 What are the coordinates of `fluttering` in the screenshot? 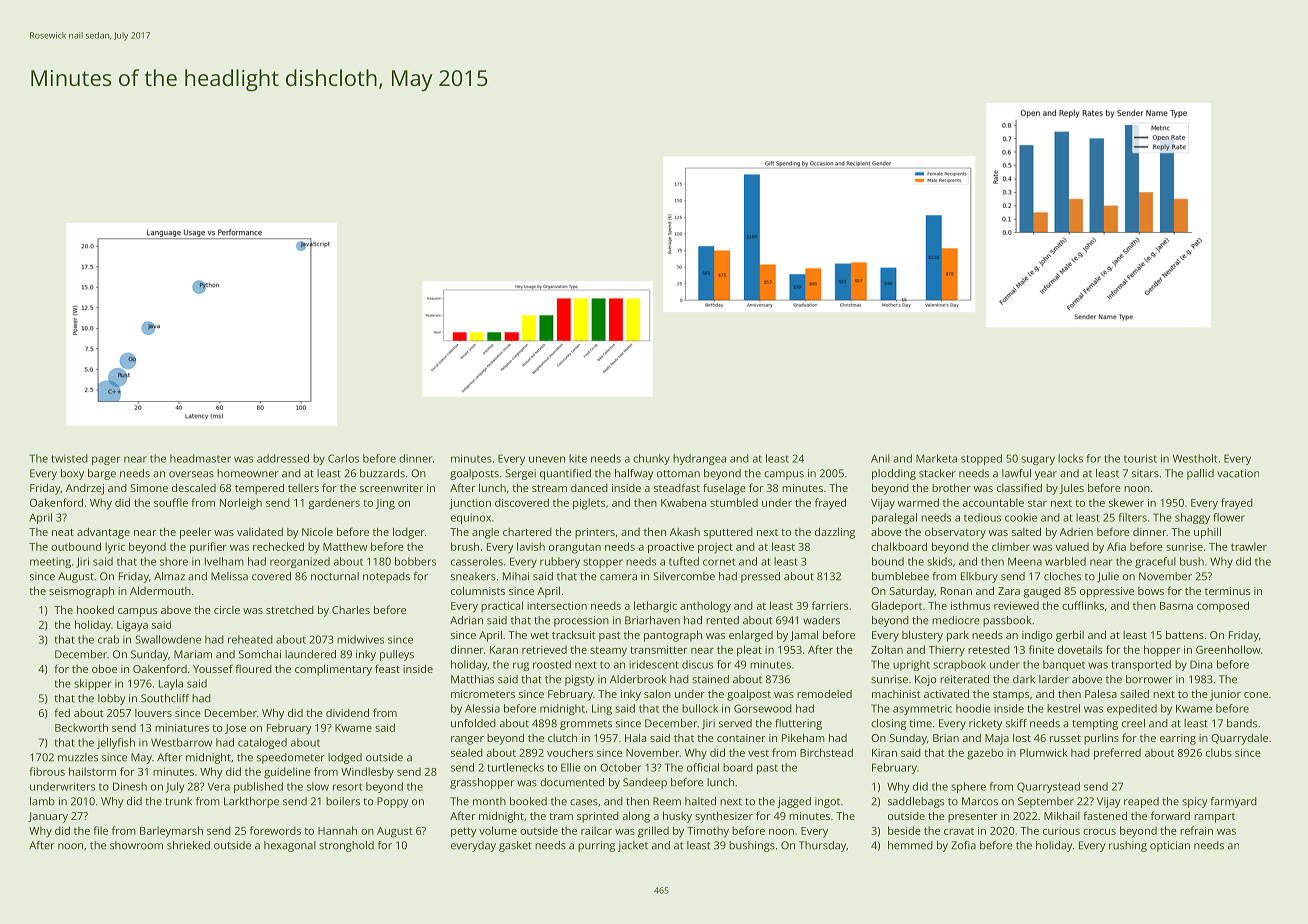 It's located at (798, 724).
